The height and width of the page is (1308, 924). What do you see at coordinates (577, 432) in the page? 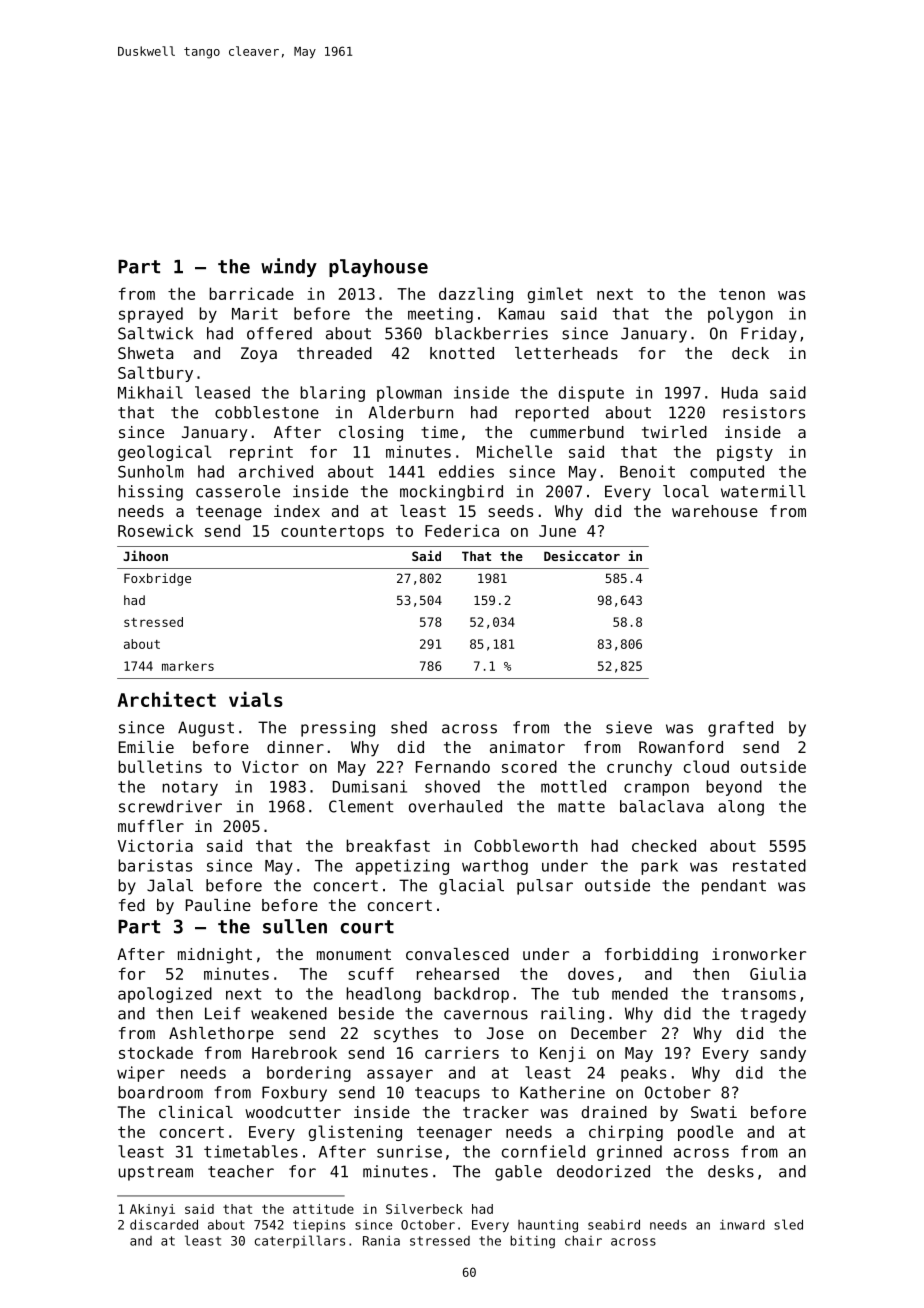
I see `cummerbund` at bounding box center [577, 432].
